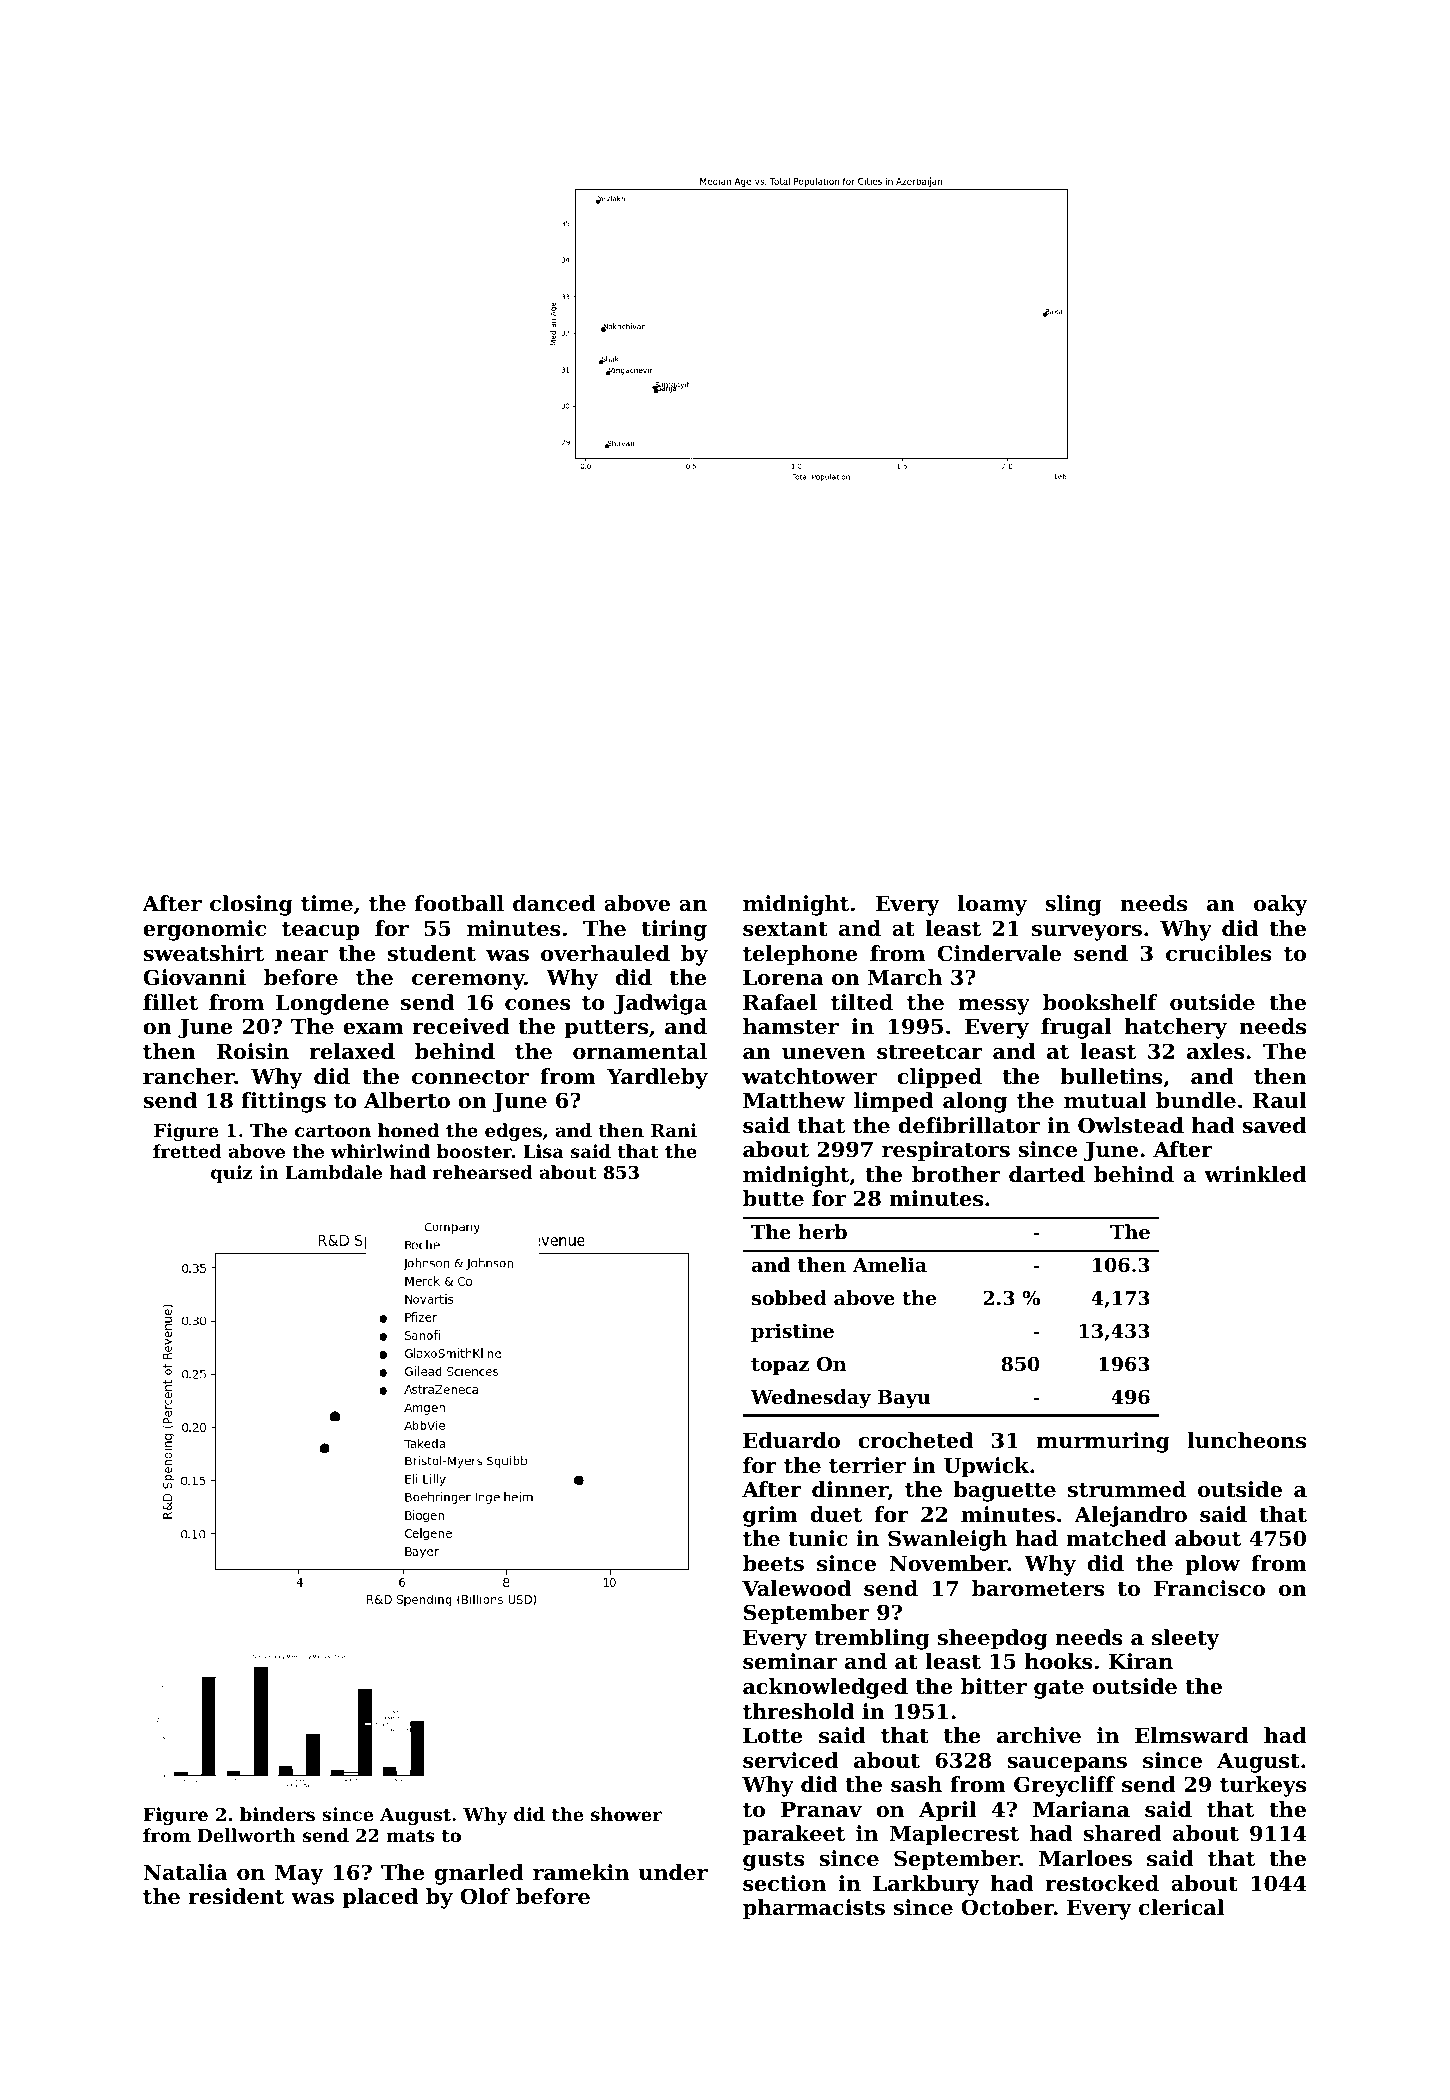 This screenshot has height=2100, width=1450. Describe the element at coordinates (872, 1639) in the screenshot. I see `trembling` at that location.
